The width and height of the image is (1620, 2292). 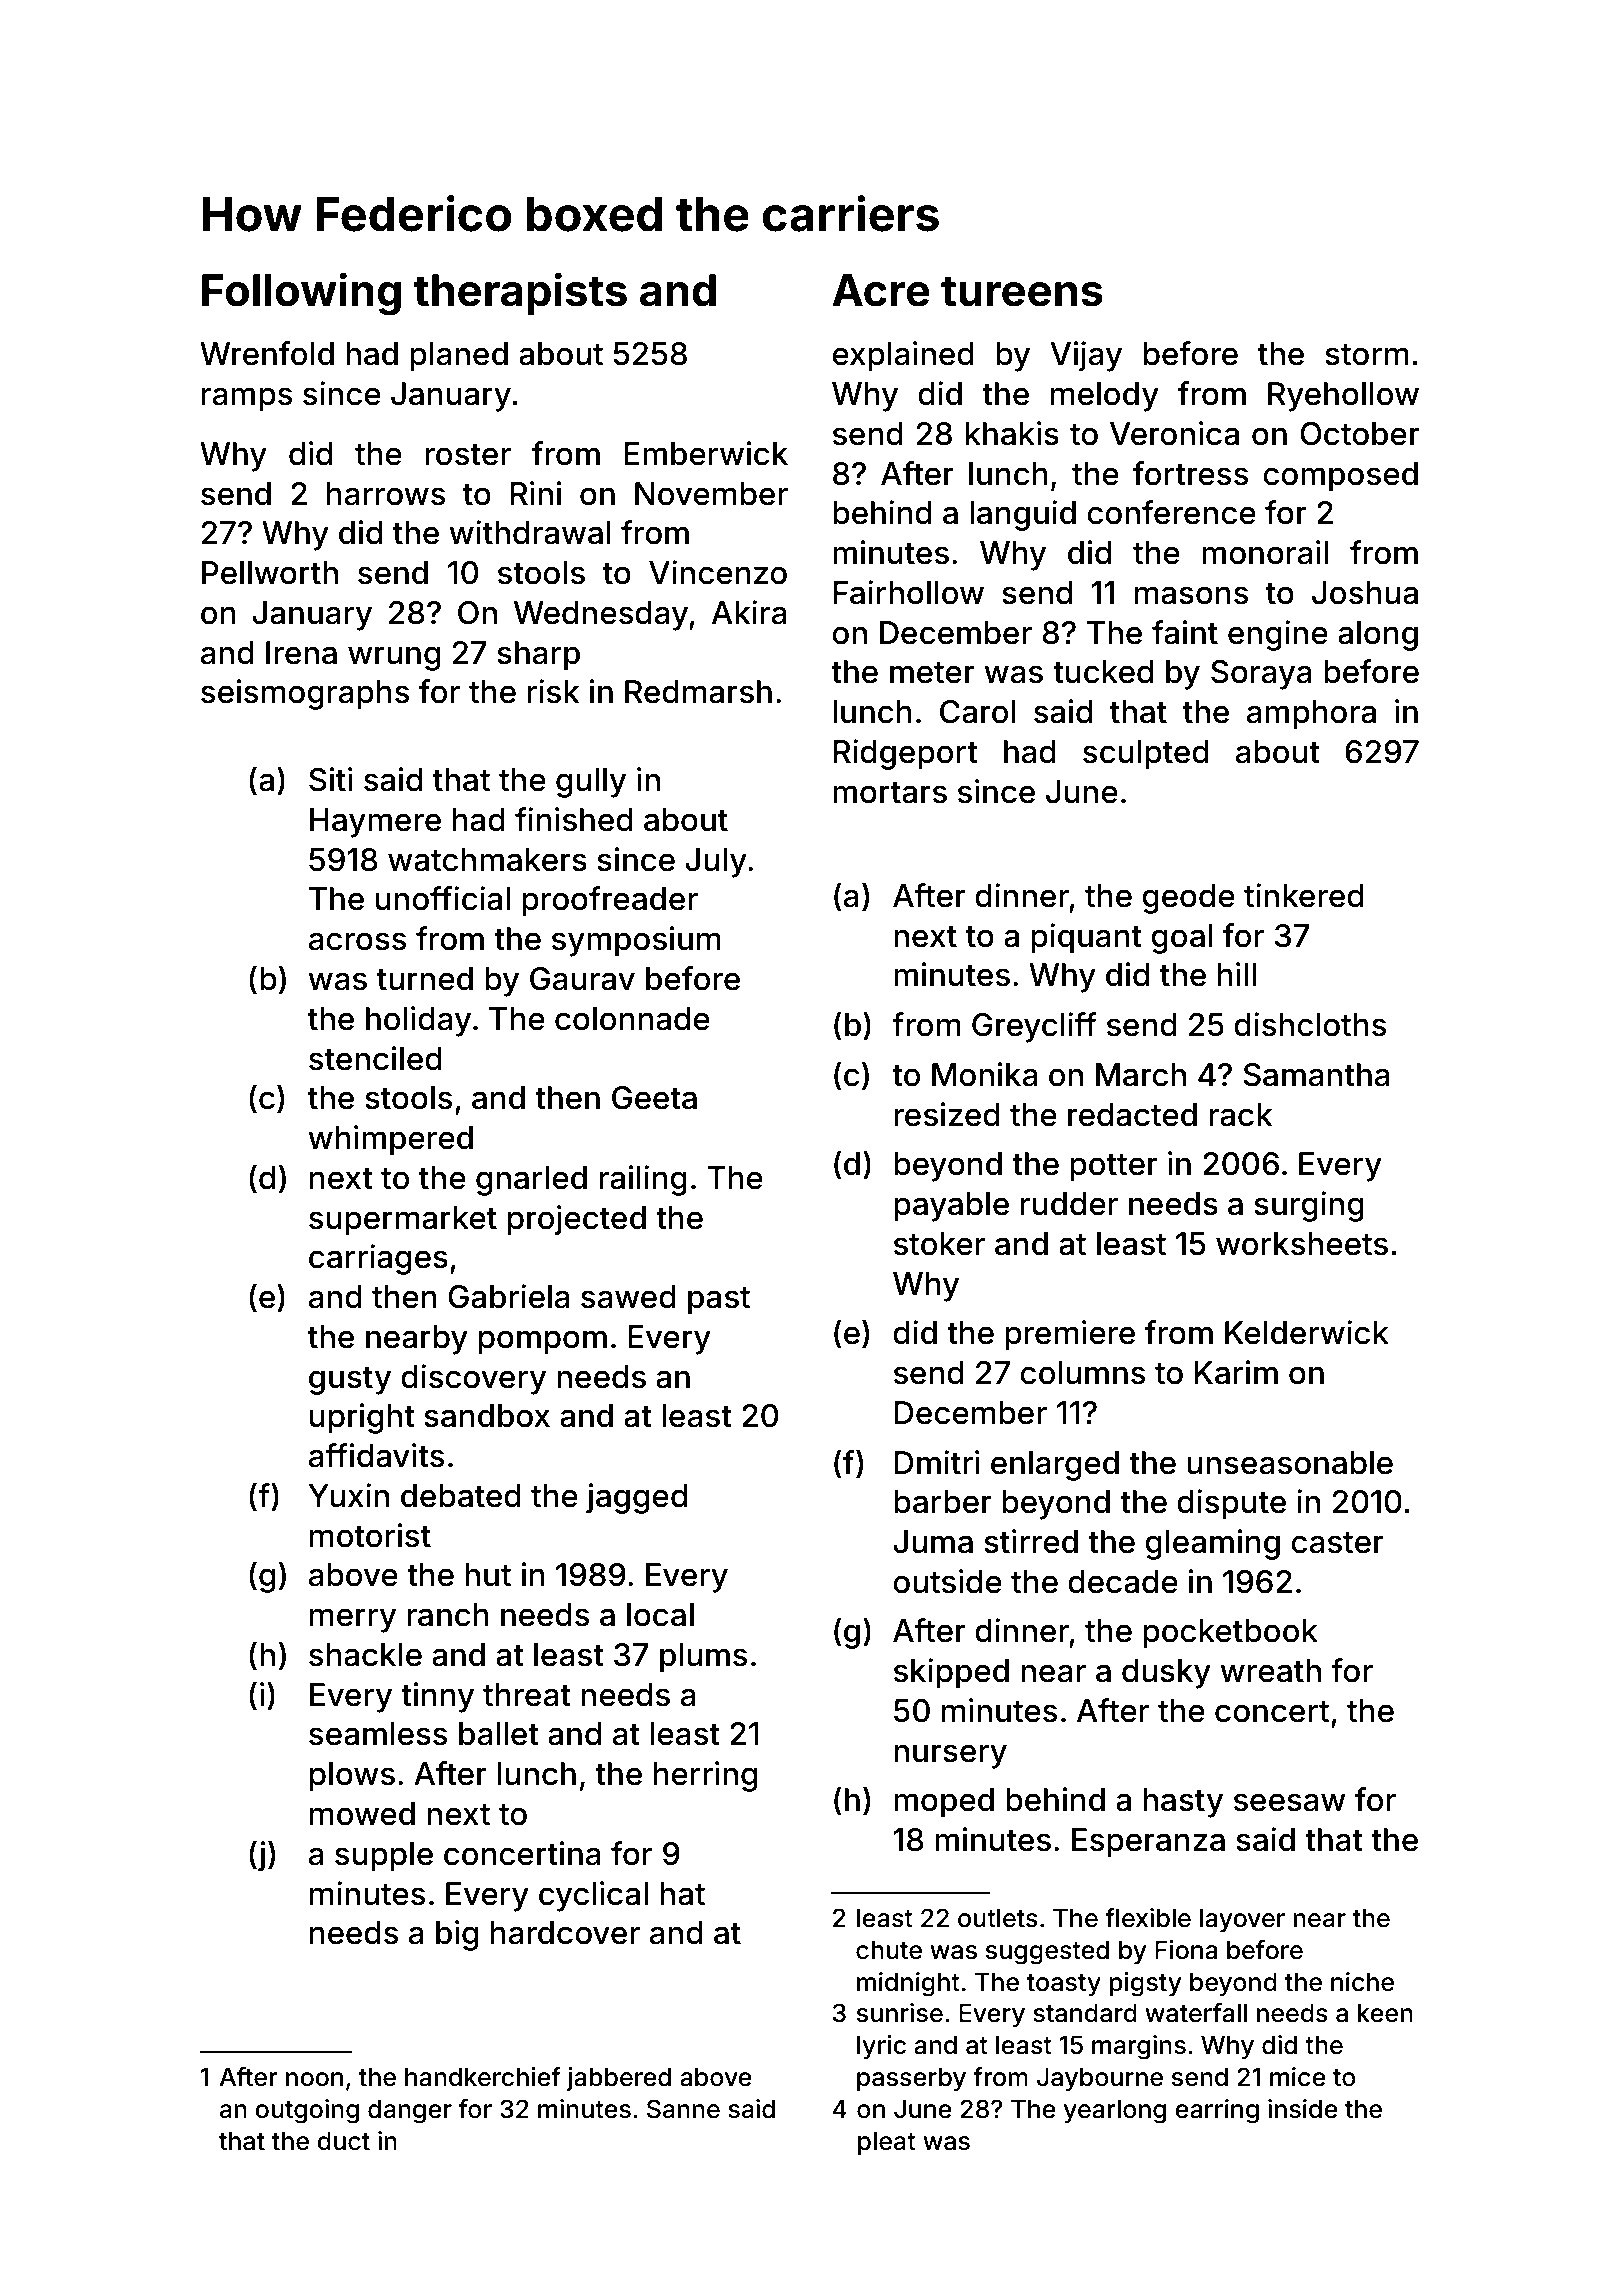 What do you see at coordinates (270, 573) in the image?
I see `Pellworth` at bounding box center [270, 573].
